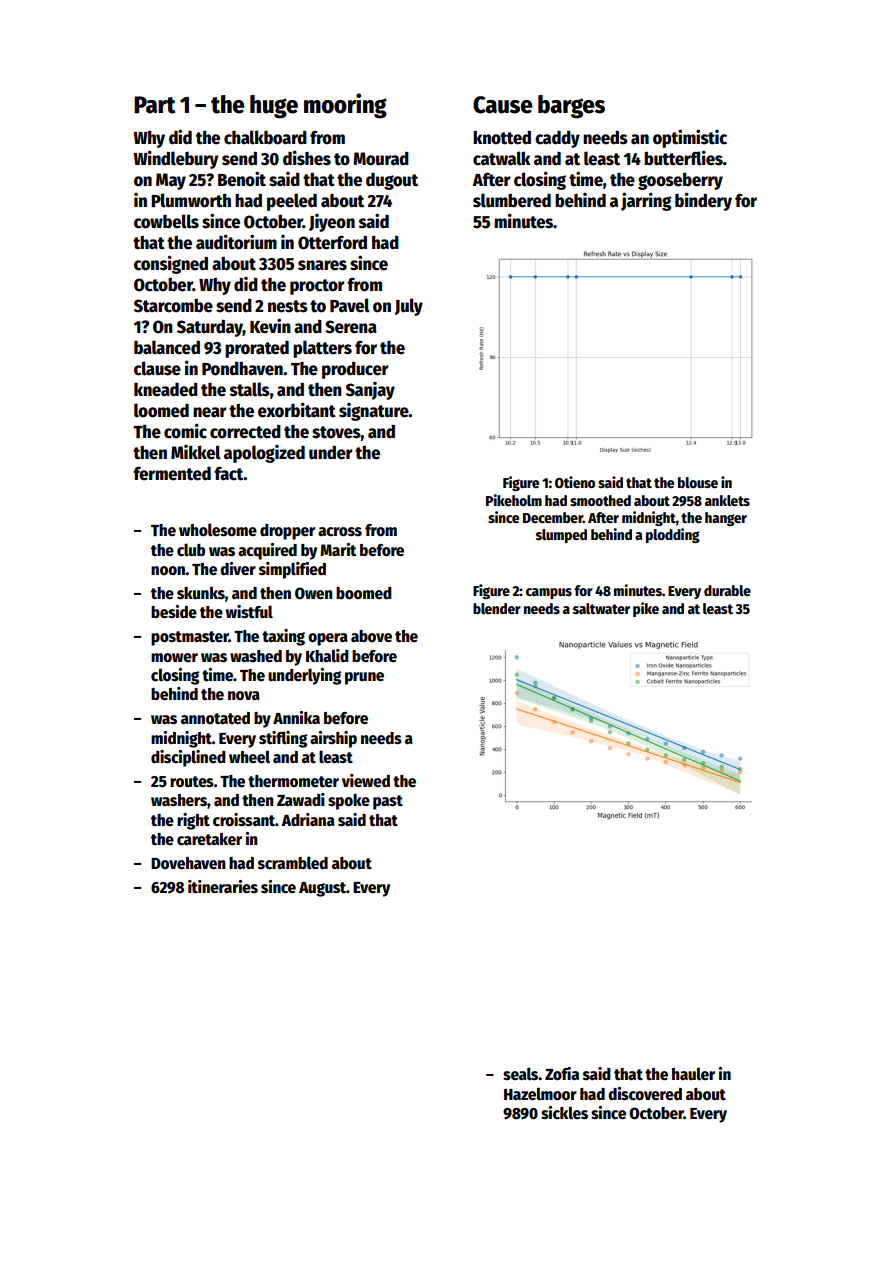 This document has height=1271, width=896. Describe the element at coordinates (703, 201) in the document. I see `bindery` at that location.
